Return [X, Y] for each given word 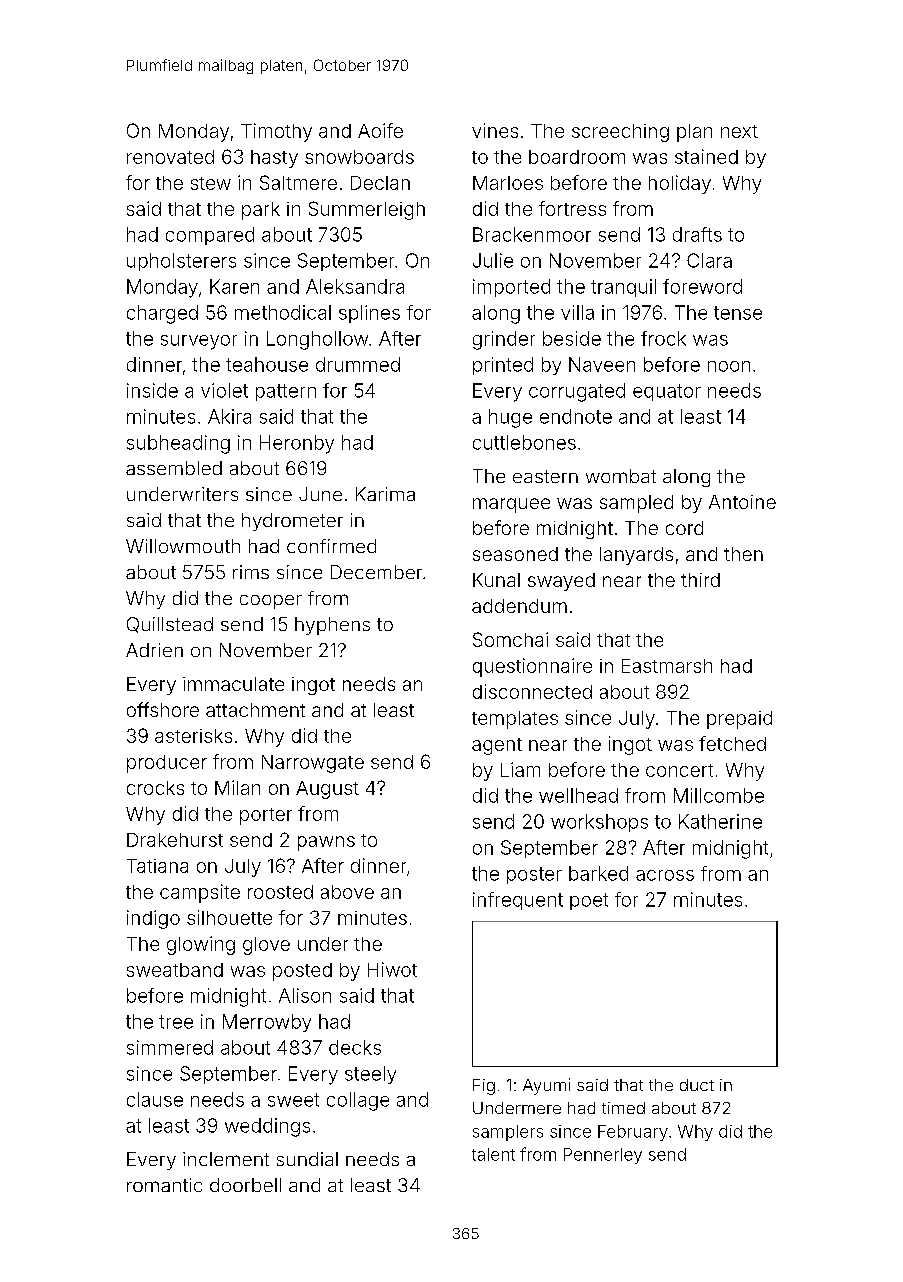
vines [495, 130]
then [743, 554]
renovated [170, 157]
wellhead [578, 795]
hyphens [332, 626]
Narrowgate [313, 764]
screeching [620, 133]
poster [534, 875]
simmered [170, 1047]
